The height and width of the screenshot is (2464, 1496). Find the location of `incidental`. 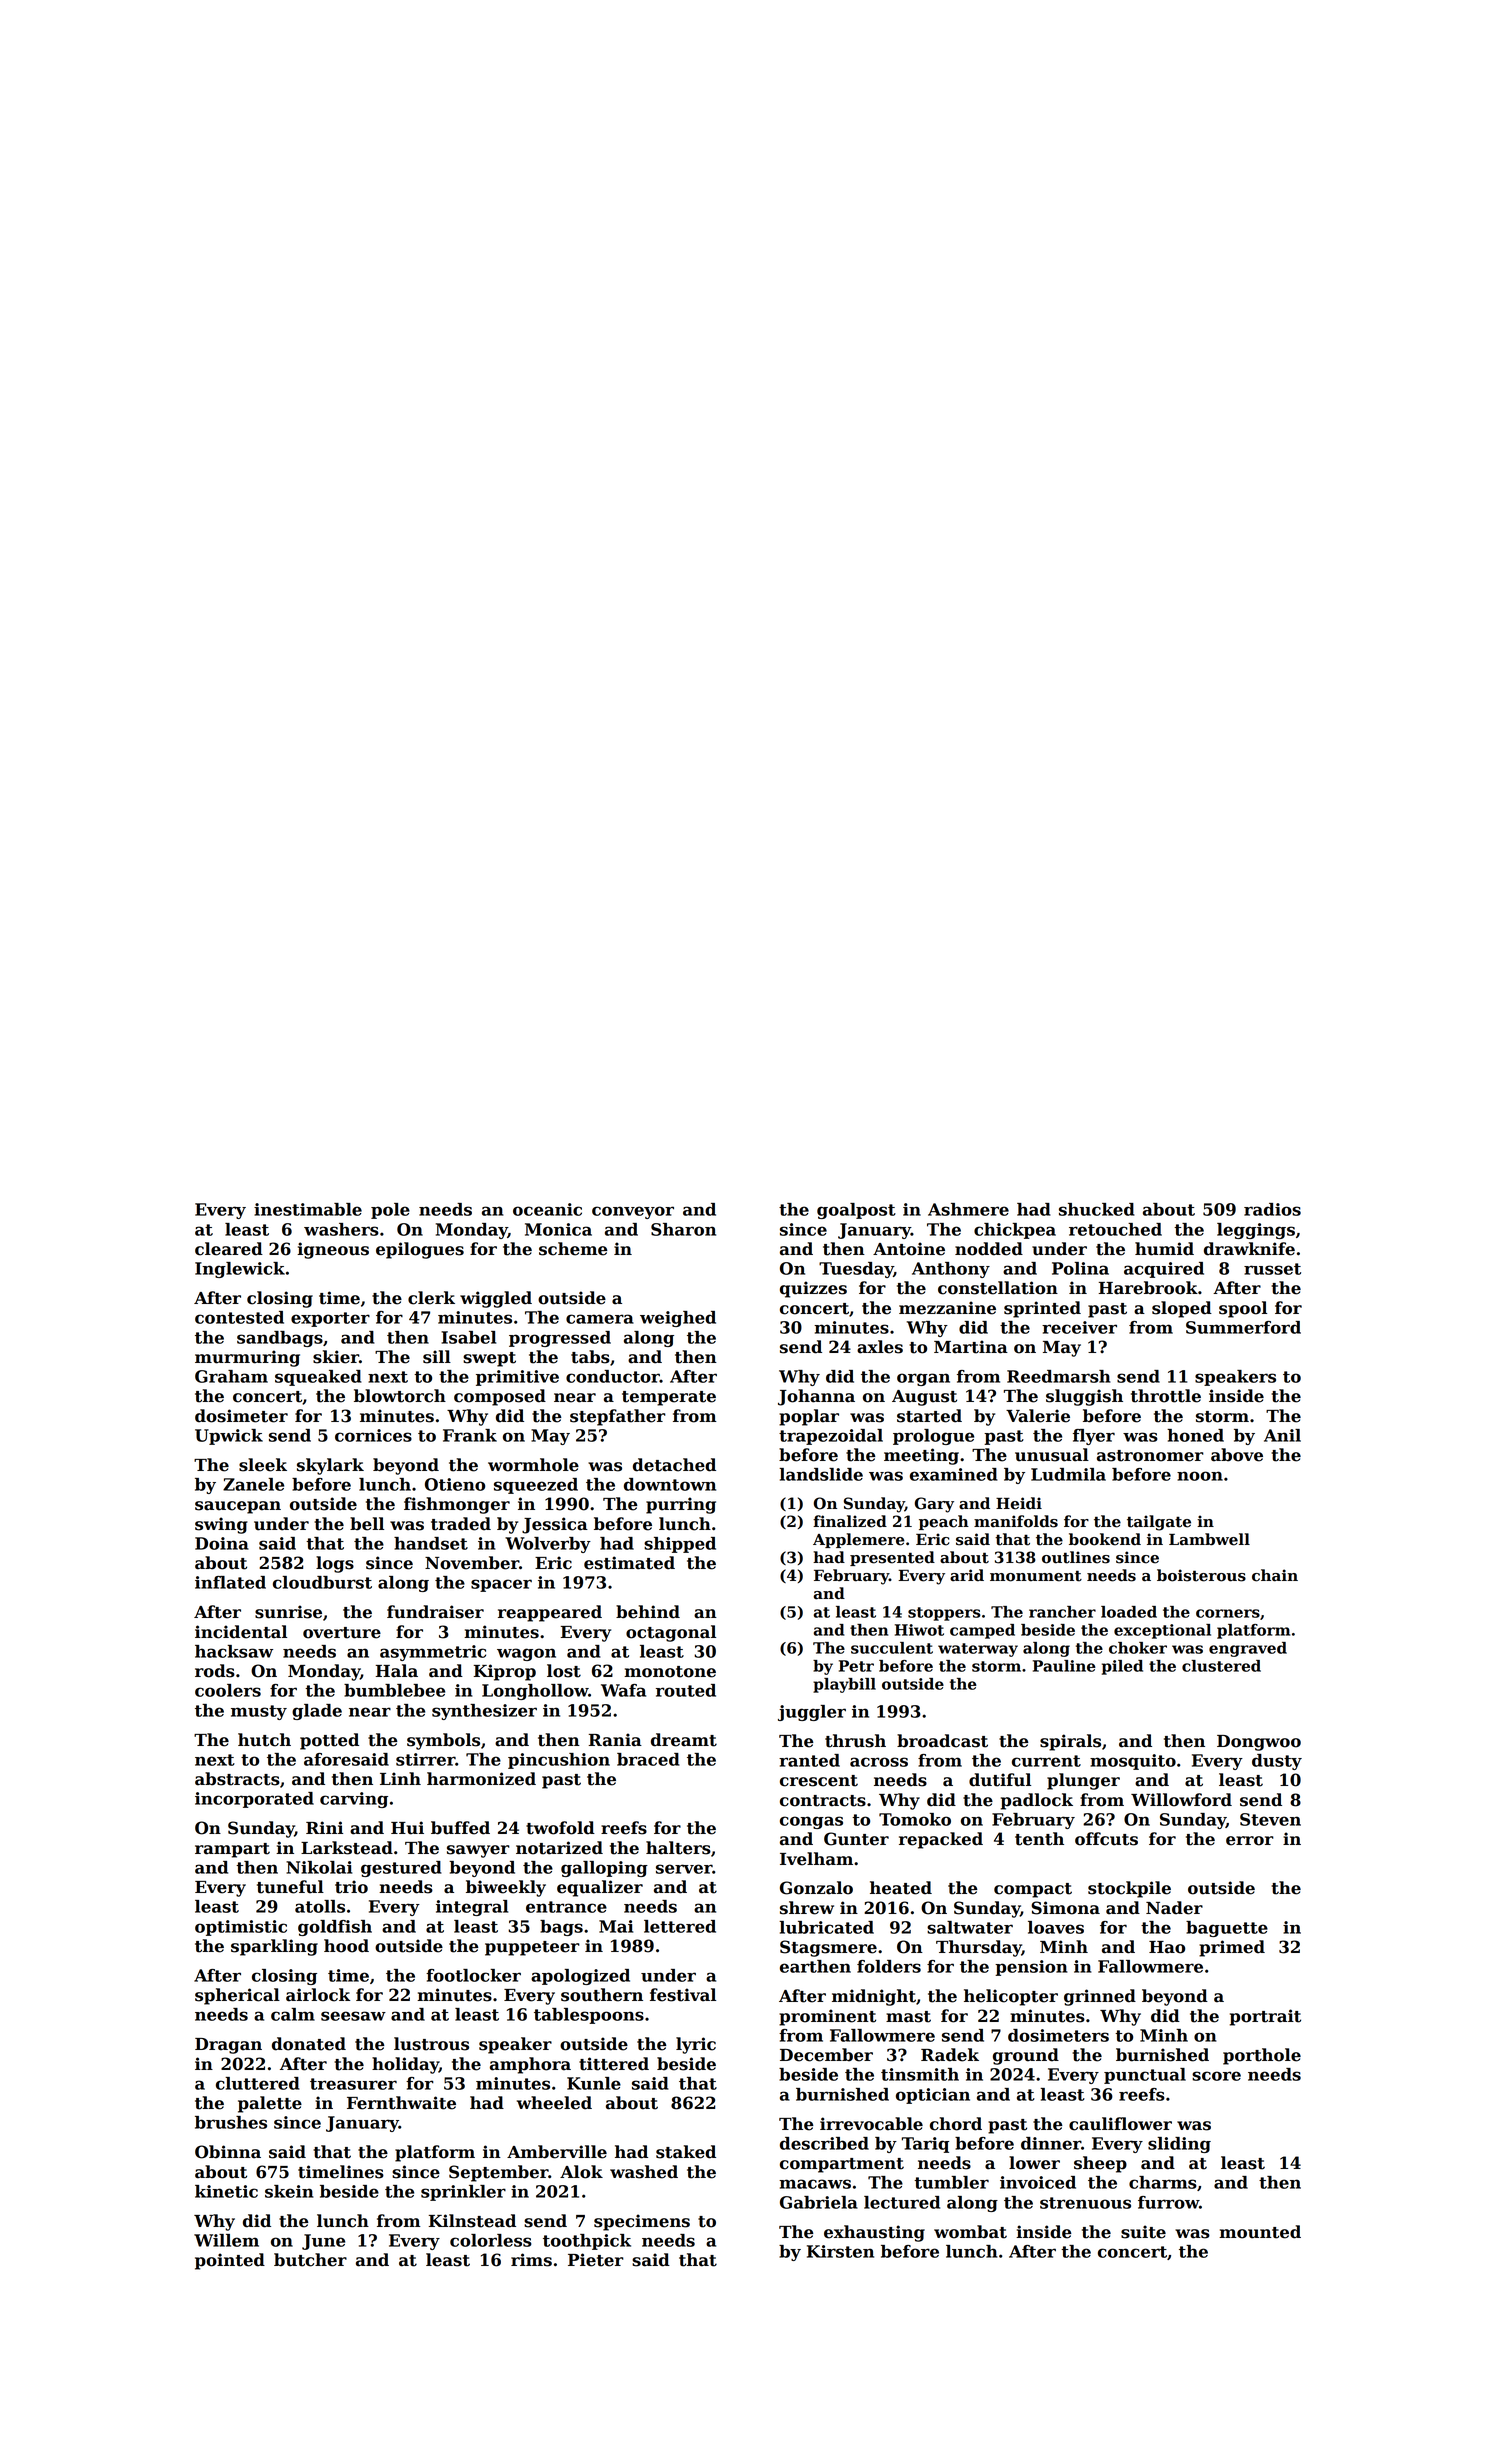

incidental is located at coordinates (241, 1632).
